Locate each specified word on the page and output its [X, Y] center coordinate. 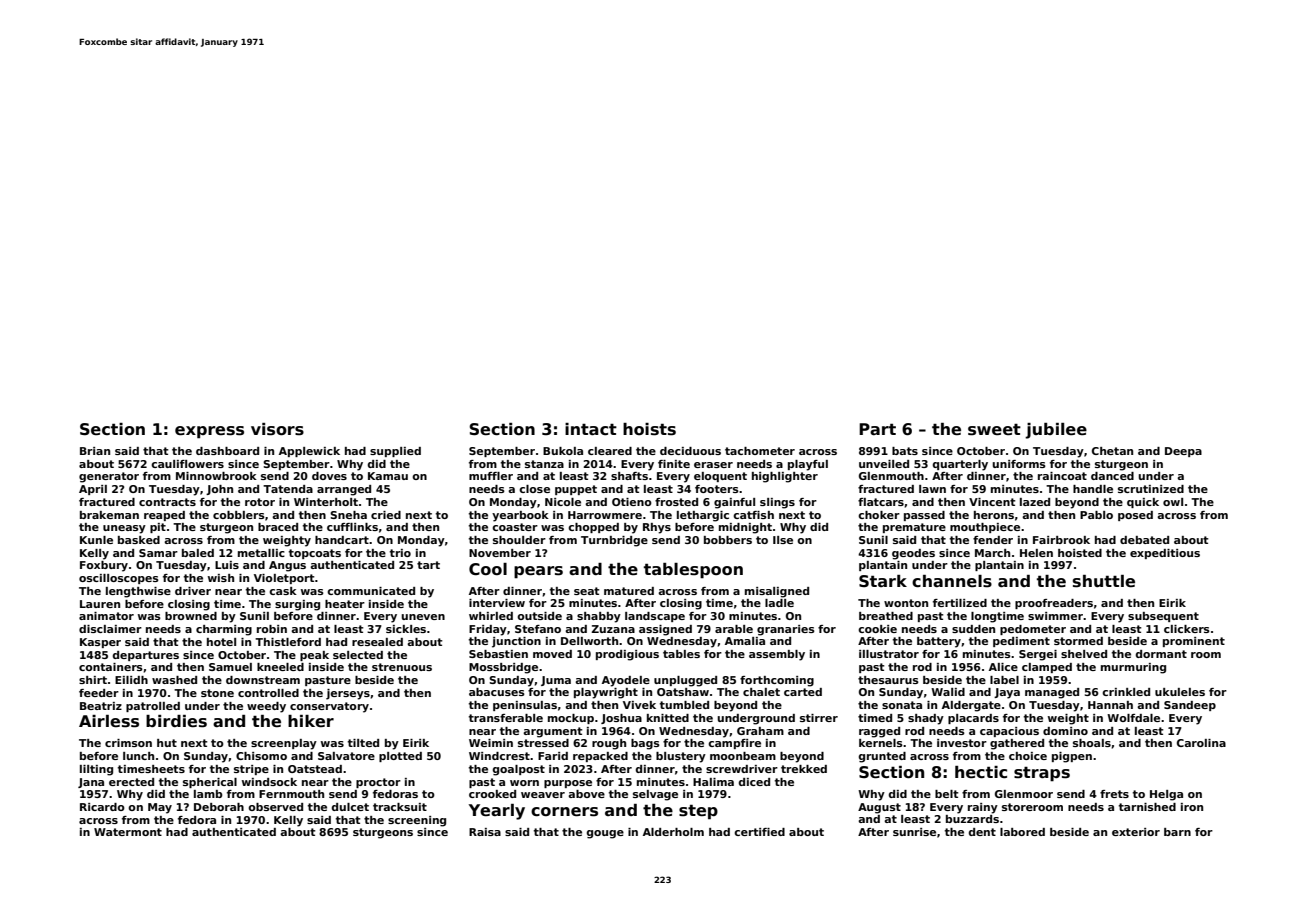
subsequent [1163, 617]
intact [591, 429]
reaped [164, 516]
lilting [96, 770]
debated [1144, 540]
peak [314, 656]
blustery [681, 757]
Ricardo [102, 807]
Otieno [632, 502]
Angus [287, 566]
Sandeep [1190, 706]
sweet [994, 430]
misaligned [777, 592]
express [209, 432]
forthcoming [777, 681]
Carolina [1201, 743]
